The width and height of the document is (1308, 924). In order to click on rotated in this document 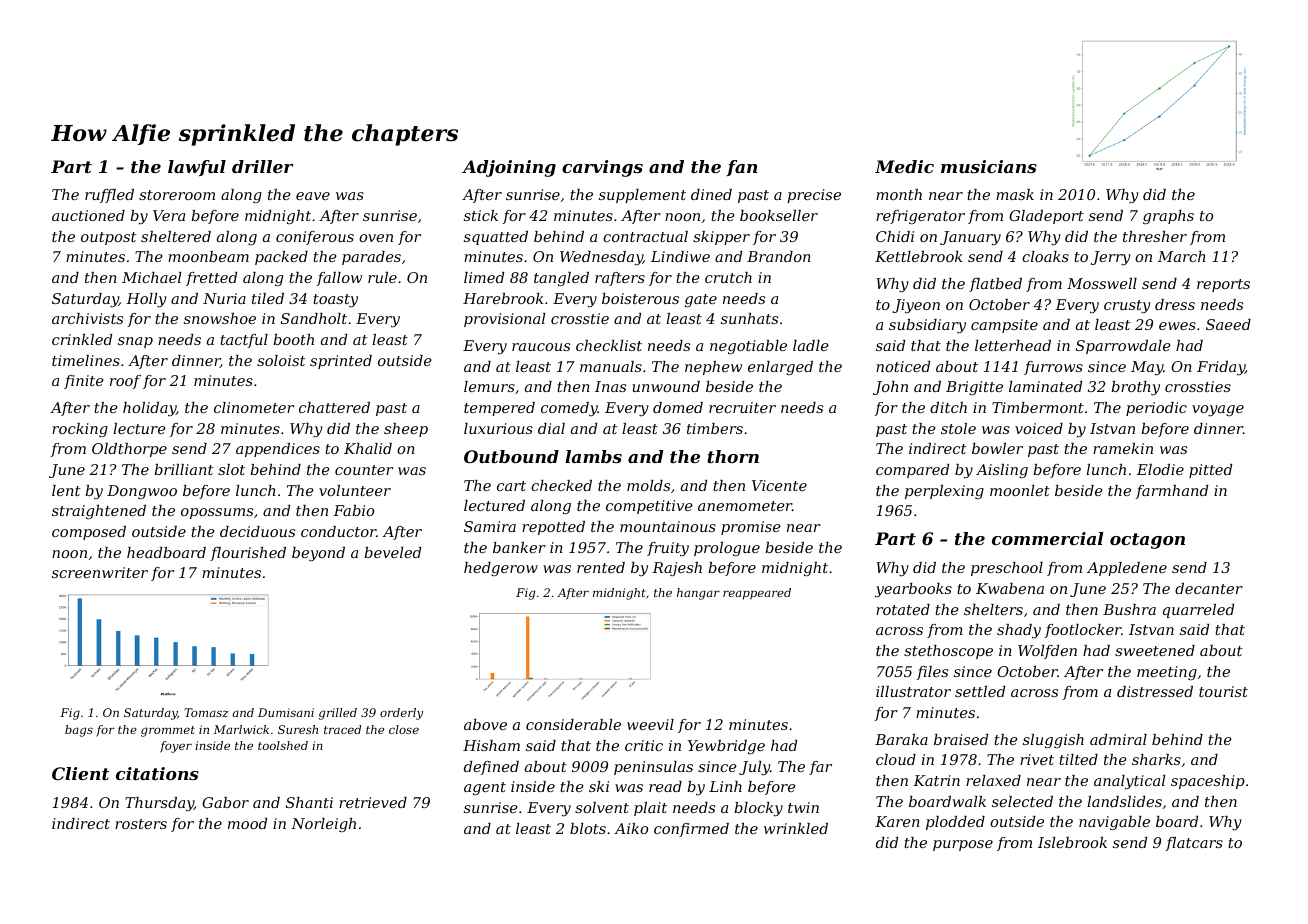, I will do `click(903, 609)`.
